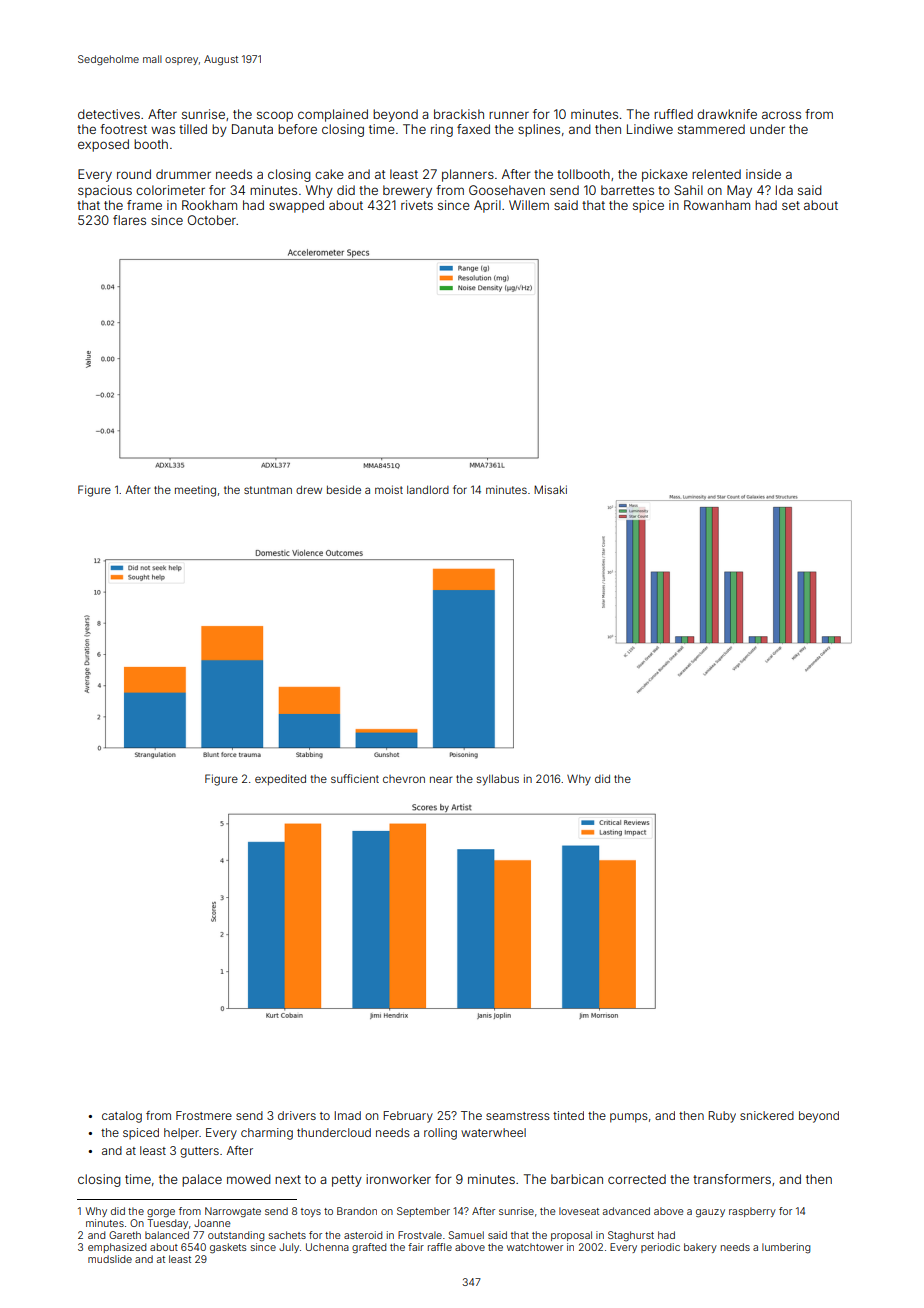 Image resolution: width=924 pixels, height=1308 pixels. Describe the element at coordinates (204, 1115) in the screenshot. I see `Frostmere` at that location.
